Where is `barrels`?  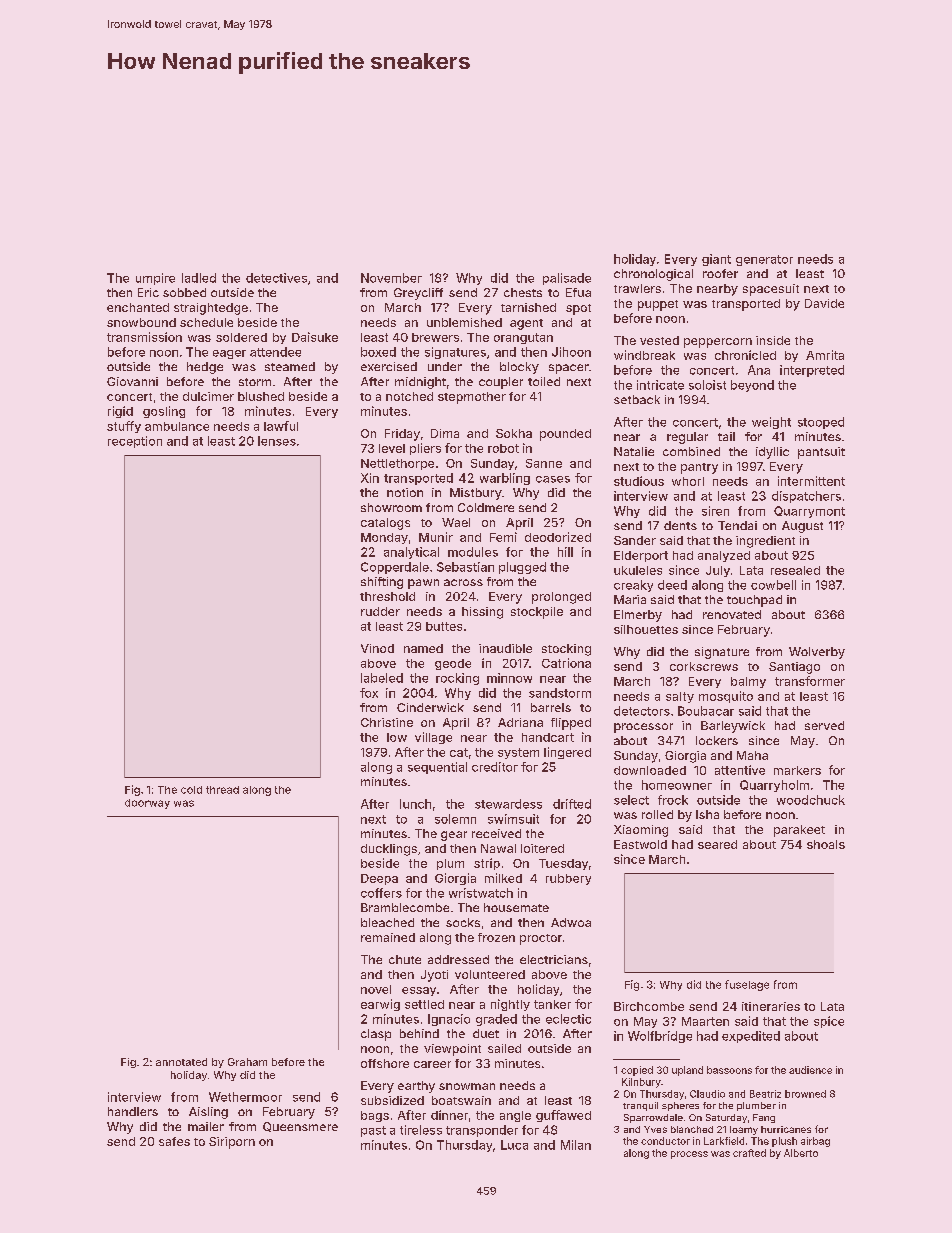 barrels is located at coordinates (551, 707).
